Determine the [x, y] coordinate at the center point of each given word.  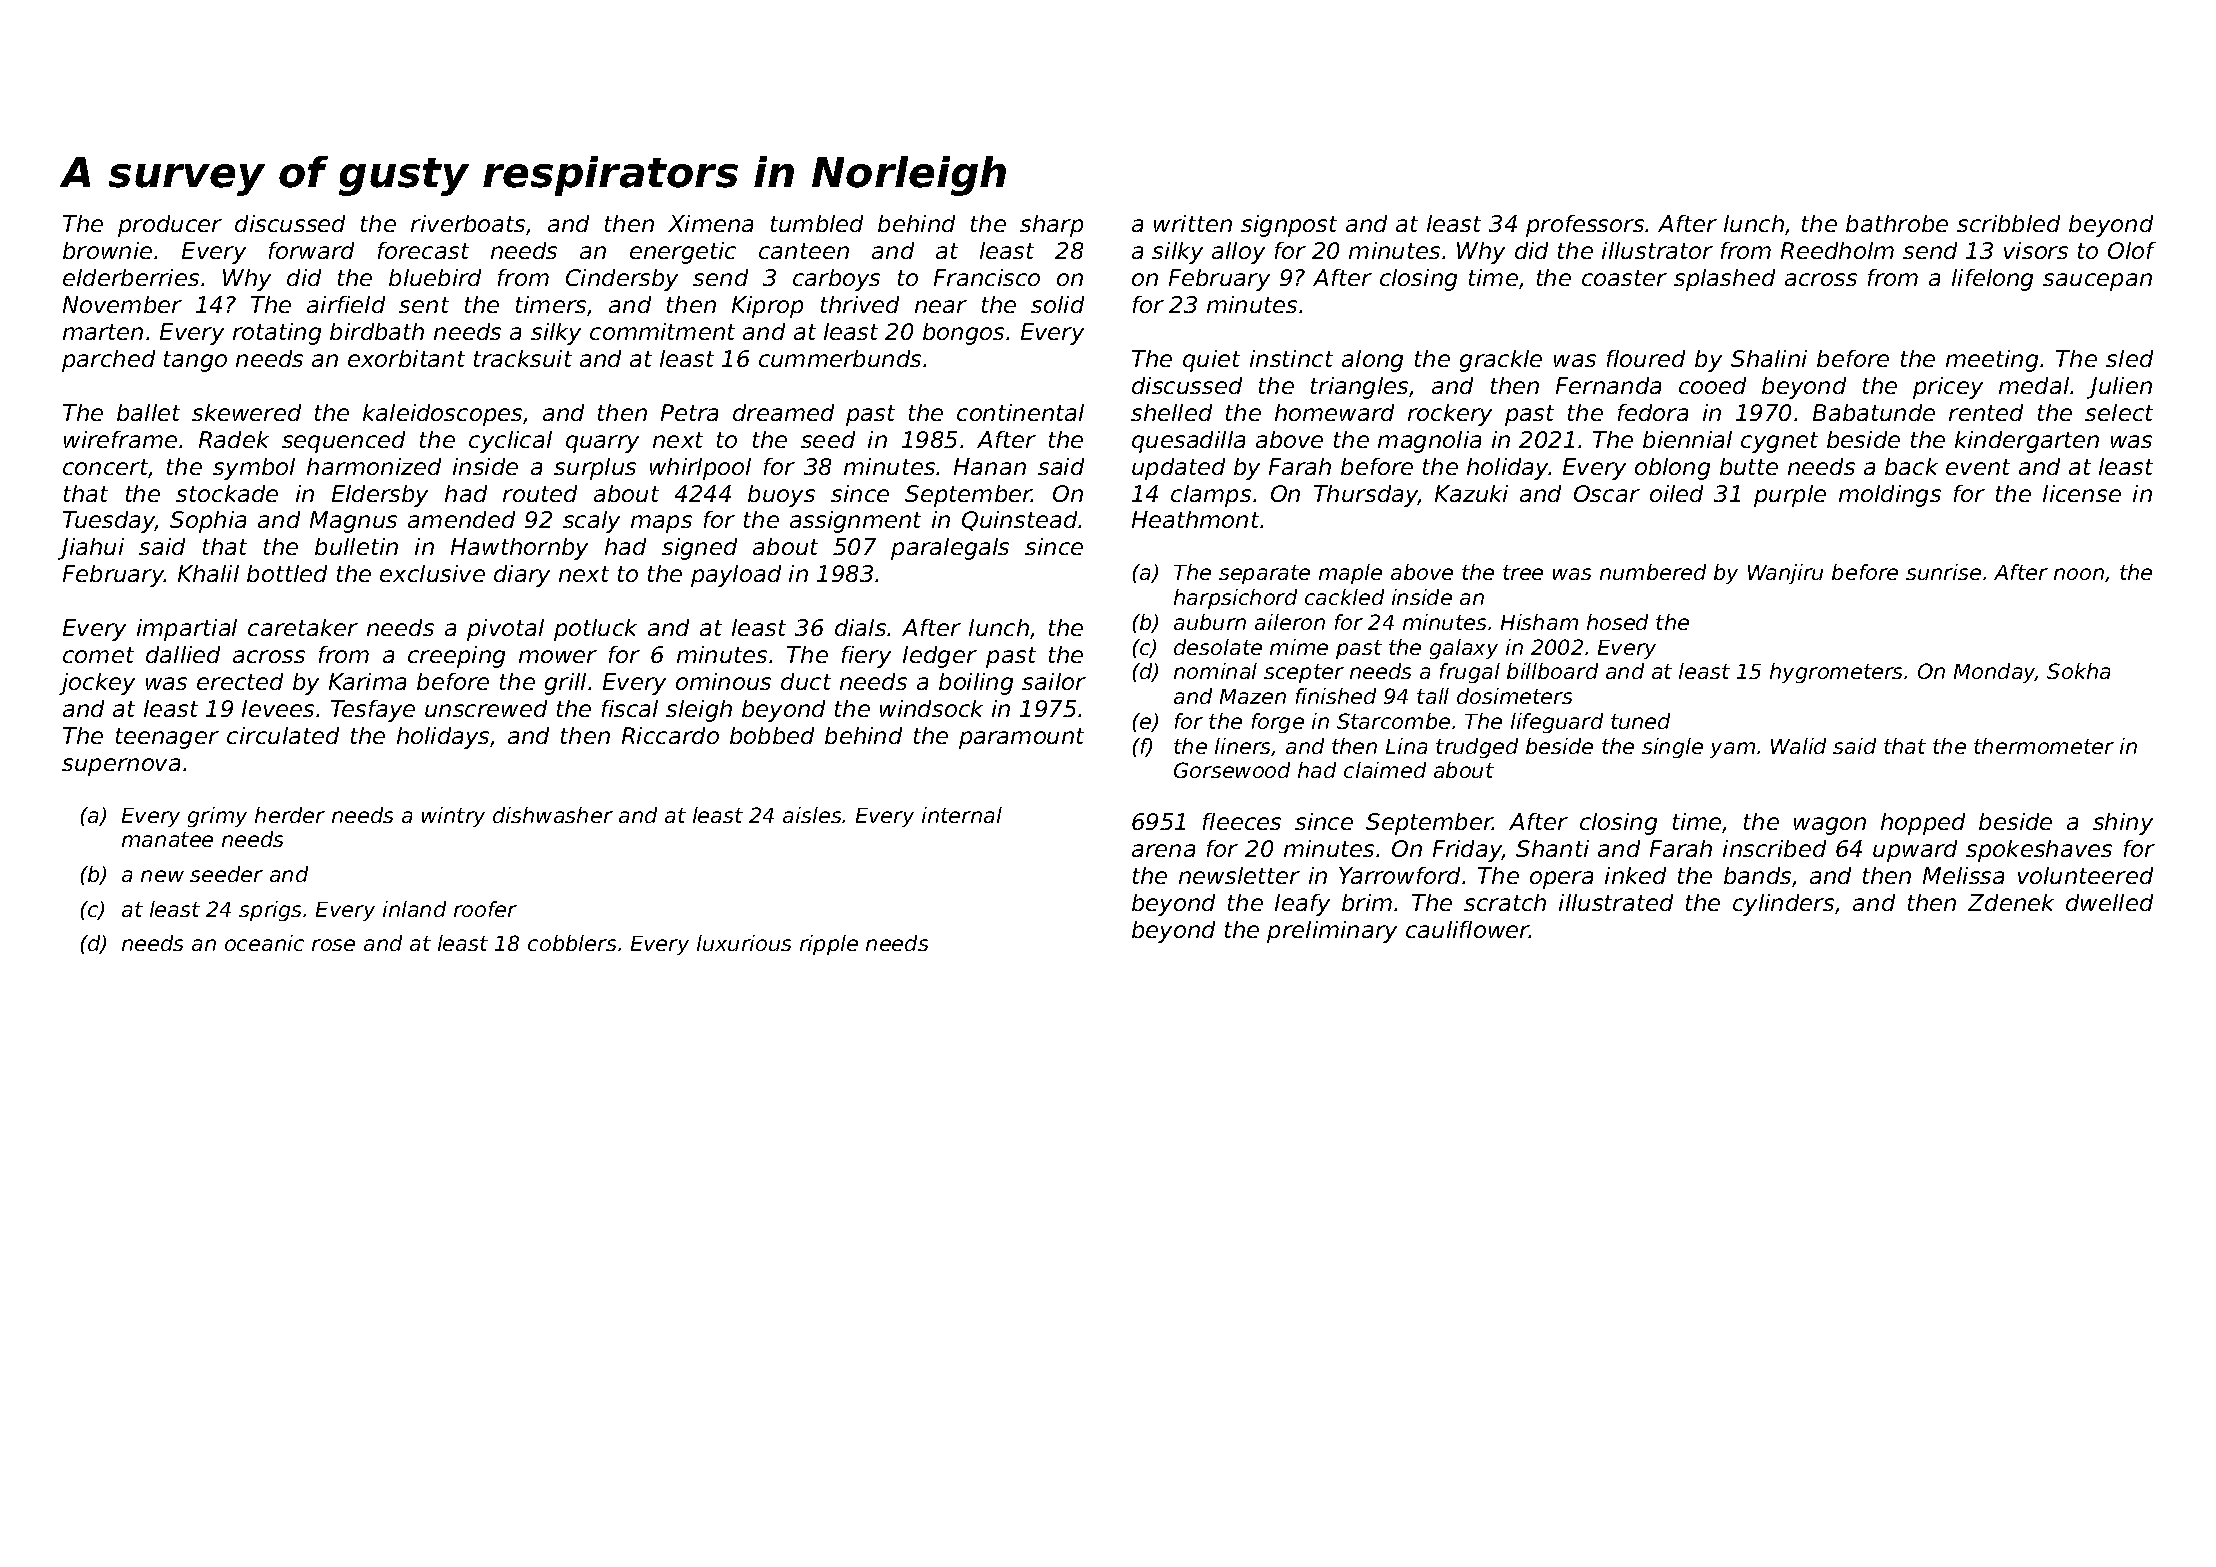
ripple [829, 945]
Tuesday [109, 522]
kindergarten [2027, 442]
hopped [1923, 824]
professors [1585, 226]
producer [170, 226]
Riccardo [670, 735]
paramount [1021, 738]
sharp [1051, 226]
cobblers [572, 943]
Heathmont [1195, 519]
